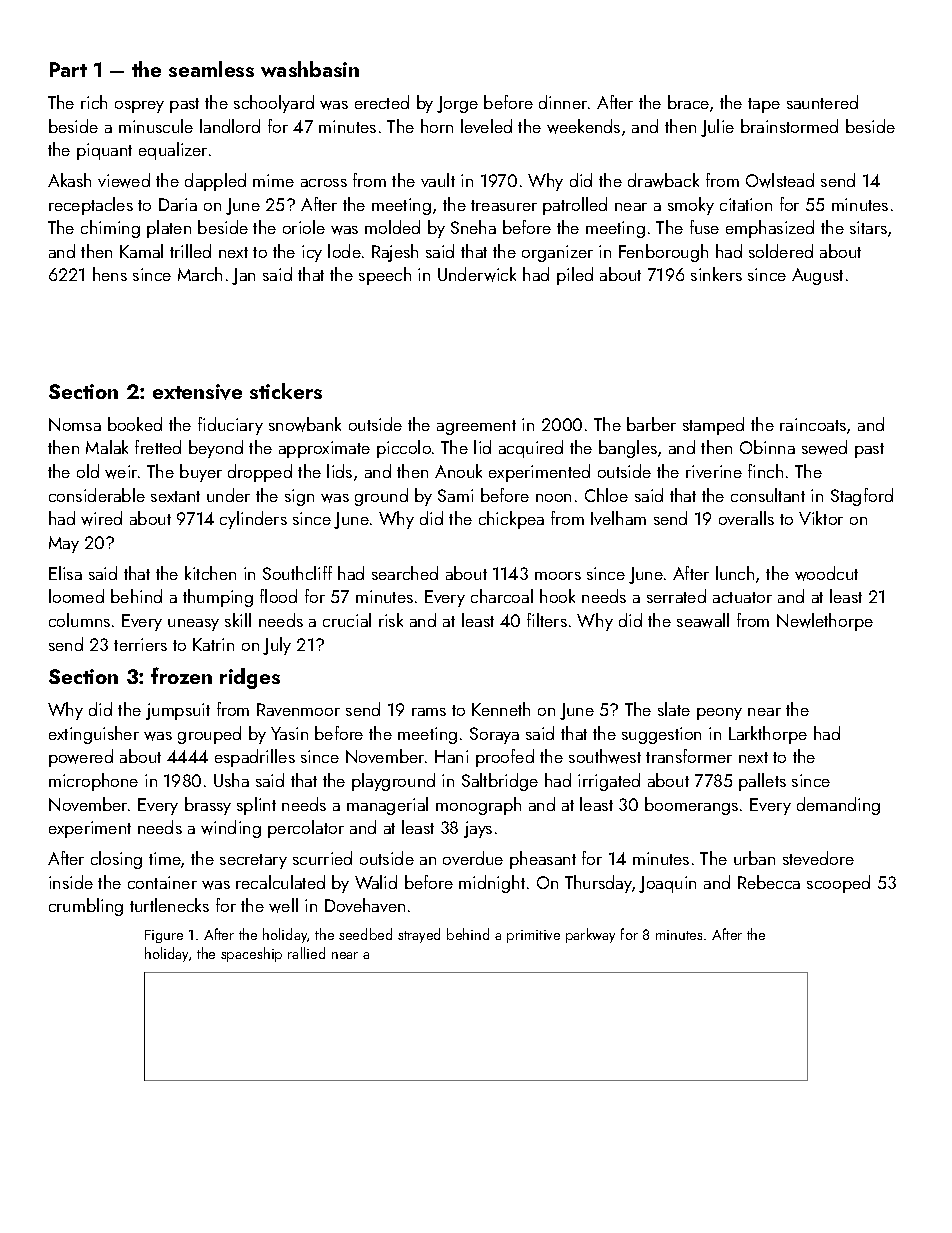 The width and height of the page is (952, 1233). I want to click on Jorge, so click(457, 104).
